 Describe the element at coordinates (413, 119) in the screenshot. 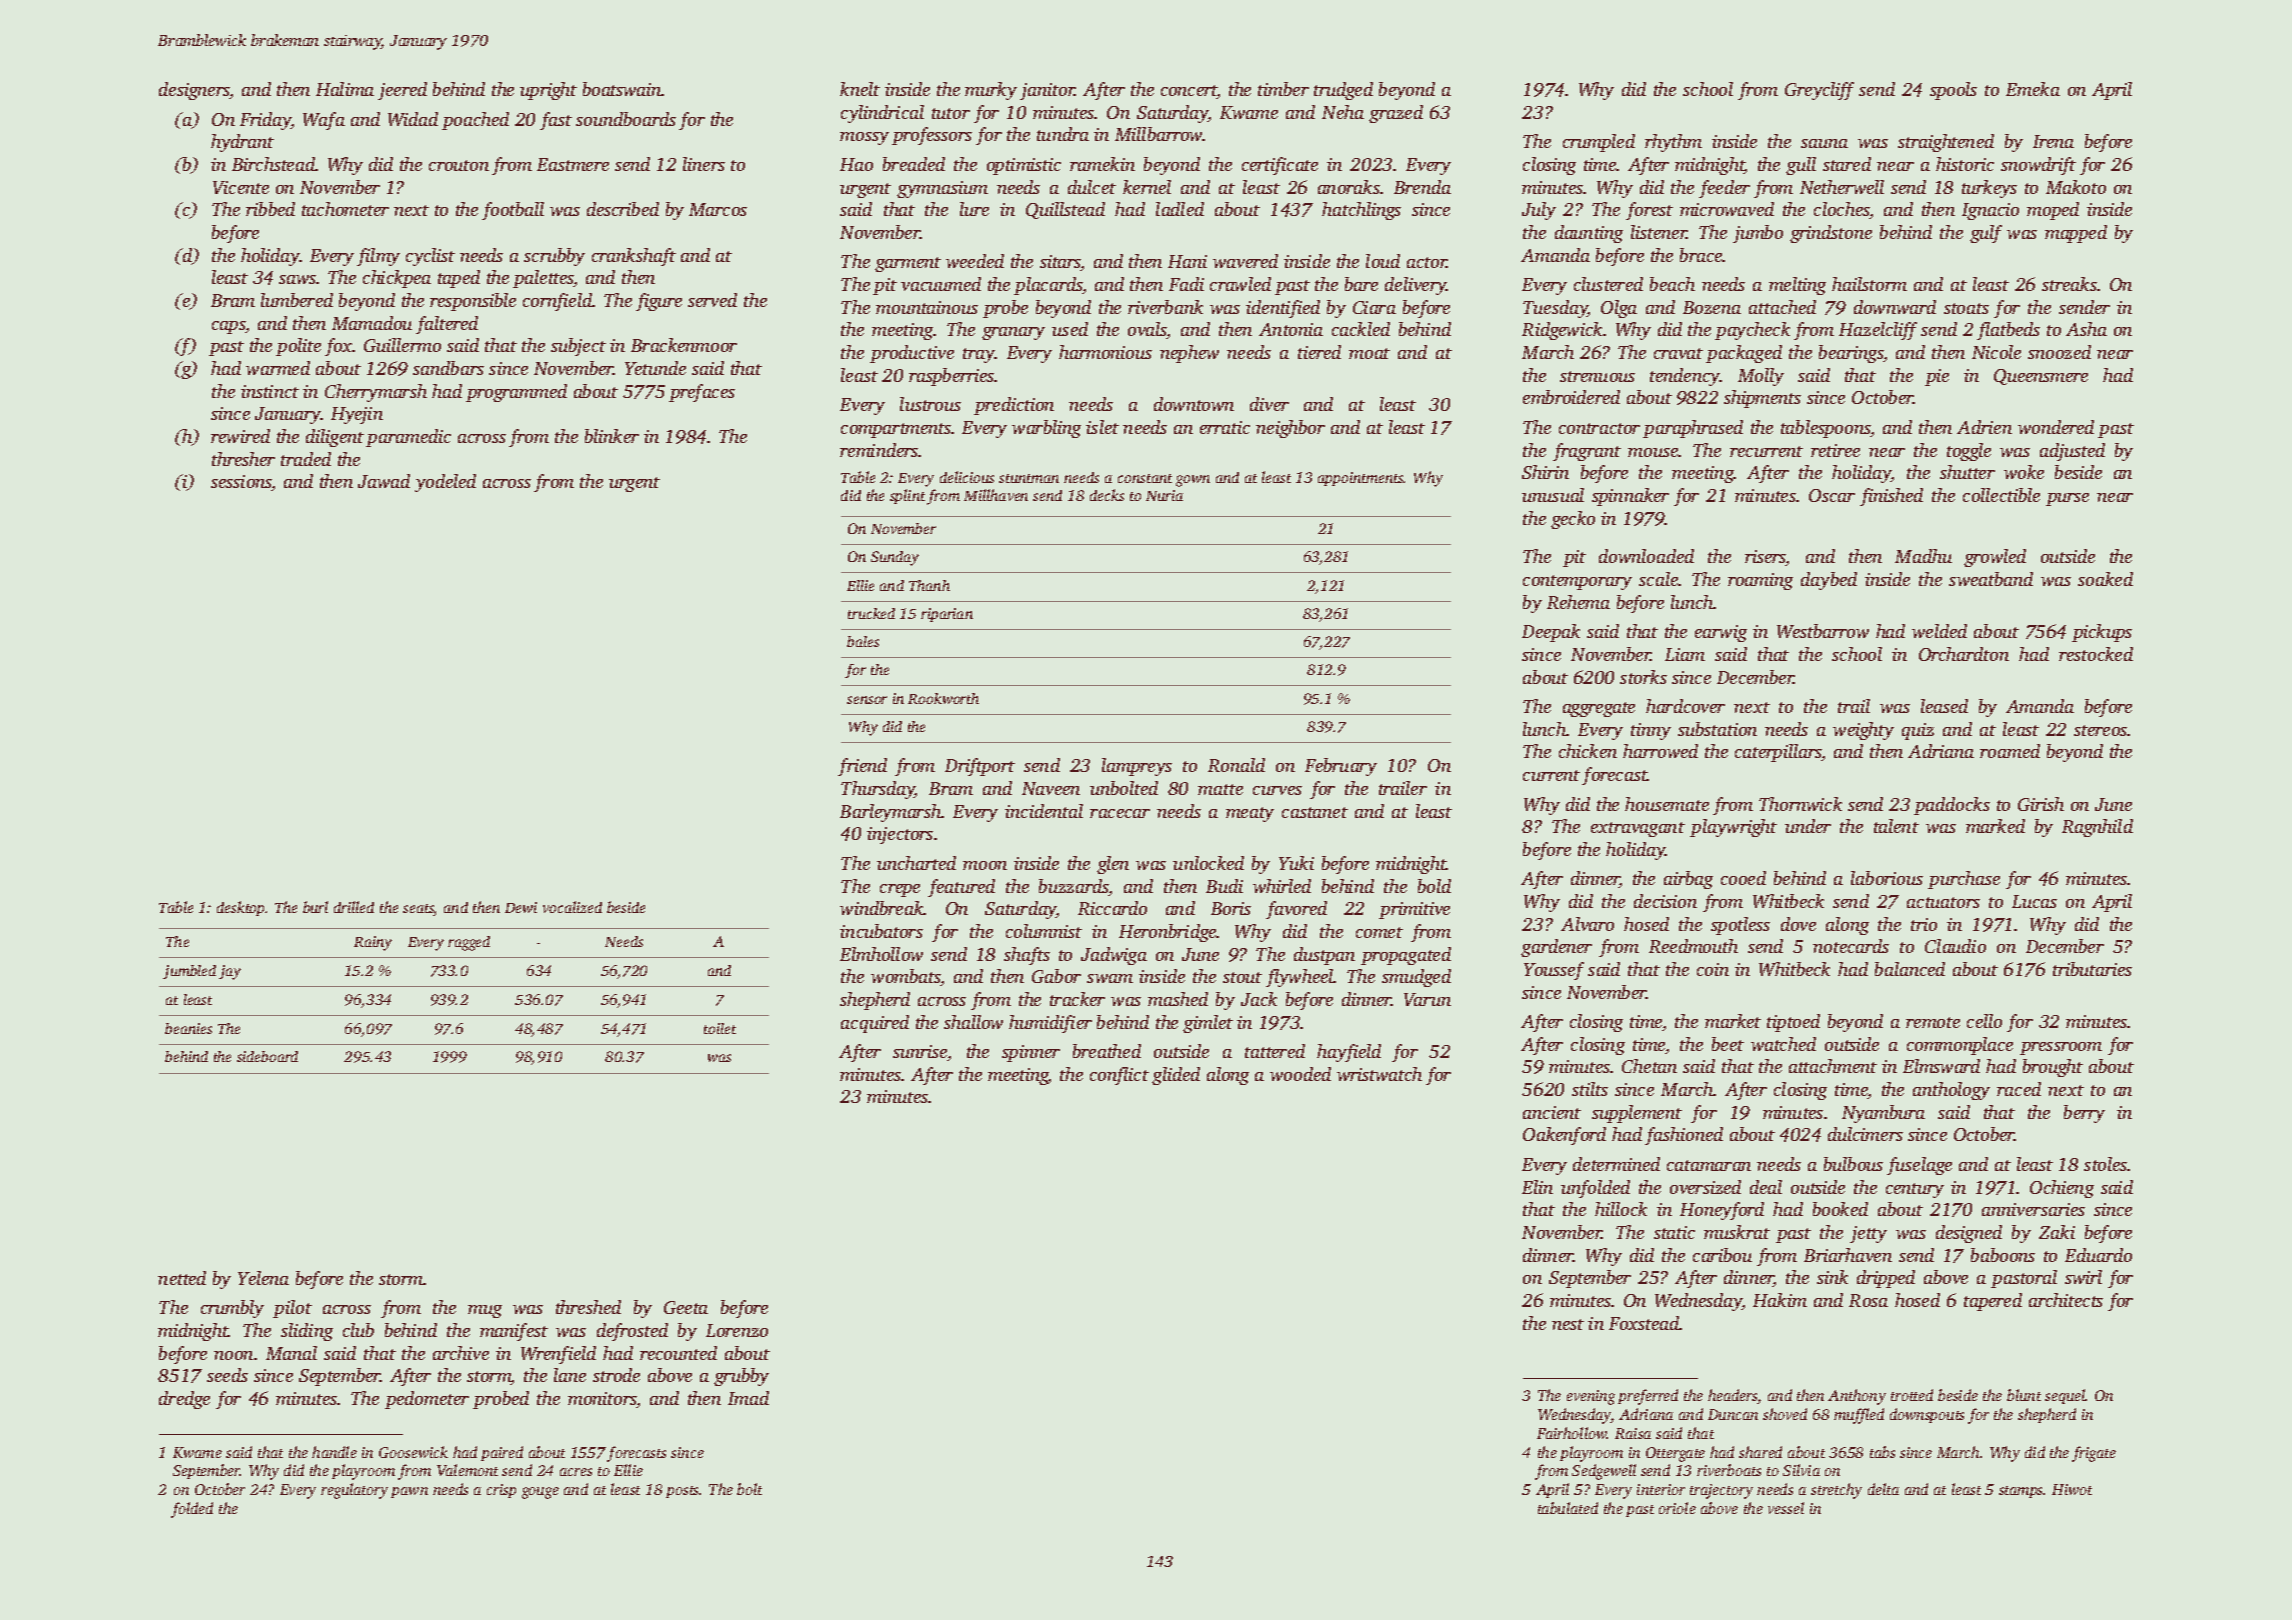

I see `Widad` at that location.
